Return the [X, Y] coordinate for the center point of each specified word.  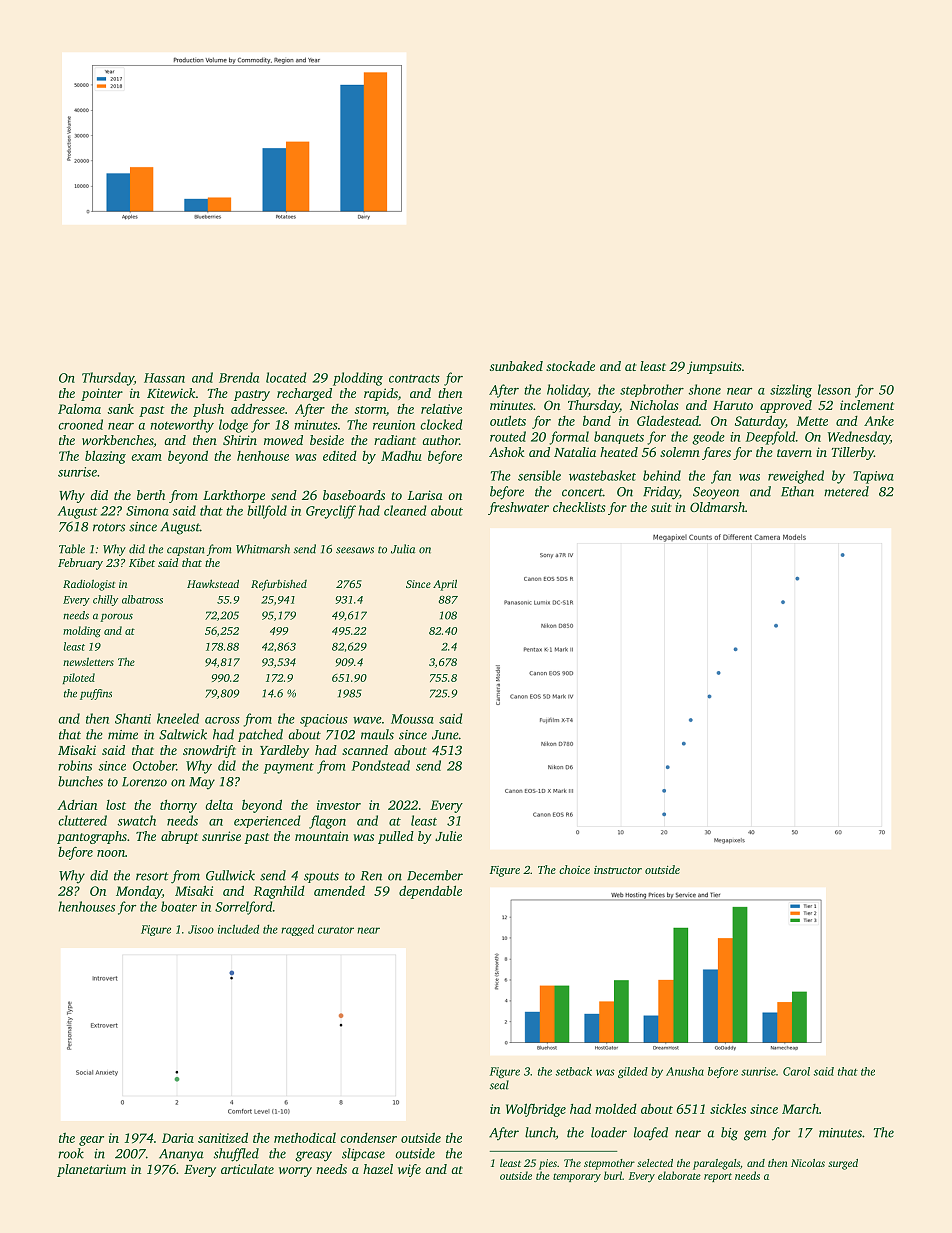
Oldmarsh [717, 507]
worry [295, 1172]
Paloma [79, 409]
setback [573, 1071]
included [238, 929]
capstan [185, 551]
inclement [867, 405]
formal [569, 438]
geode [708, 438]
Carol [796, 1071]
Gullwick [230, 875]
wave [367, 720]
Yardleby [284, 751]
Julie [448, 836]
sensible [539, 475]
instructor [618, 870]
